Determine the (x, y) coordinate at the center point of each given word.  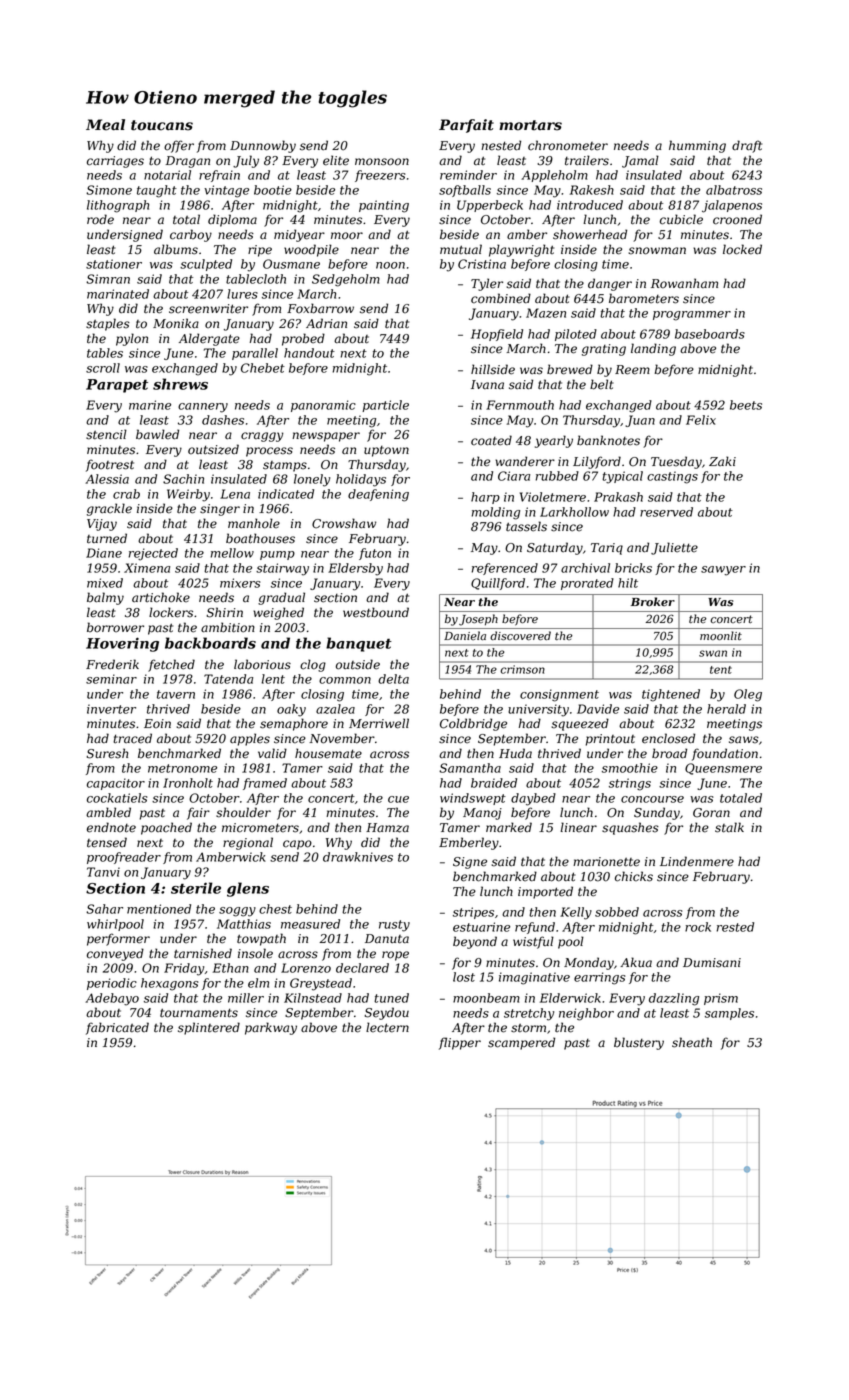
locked (742, 249)
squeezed (580, 724)
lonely (312, 480)
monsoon (382, 162)
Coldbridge (473, 724)
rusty (394, 926)
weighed (278, 613)
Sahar (104, 909)
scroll (103, 368)
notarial (167, 175)
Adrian (326, 323)
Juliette (674, 548)
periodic (112, 984)
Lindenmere (697, 861)
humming (697, 146)
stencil (106, 434)
